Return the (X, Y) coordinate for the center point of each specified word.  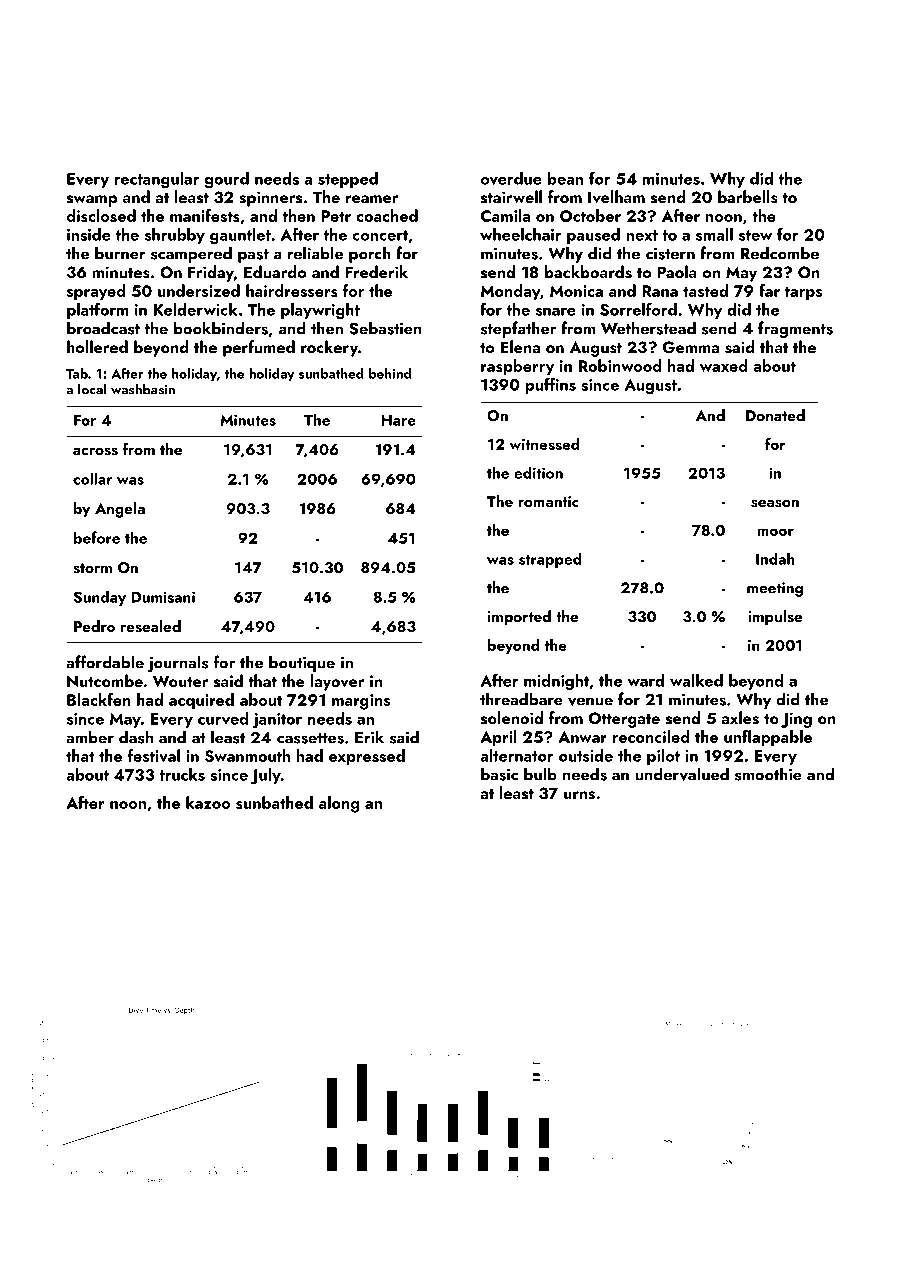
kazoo (208, 802)
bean (565, 178)
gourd (227, 180)
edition (538, 472)
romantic (548, 501)
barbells (748, 197)
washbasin (143, 389)
